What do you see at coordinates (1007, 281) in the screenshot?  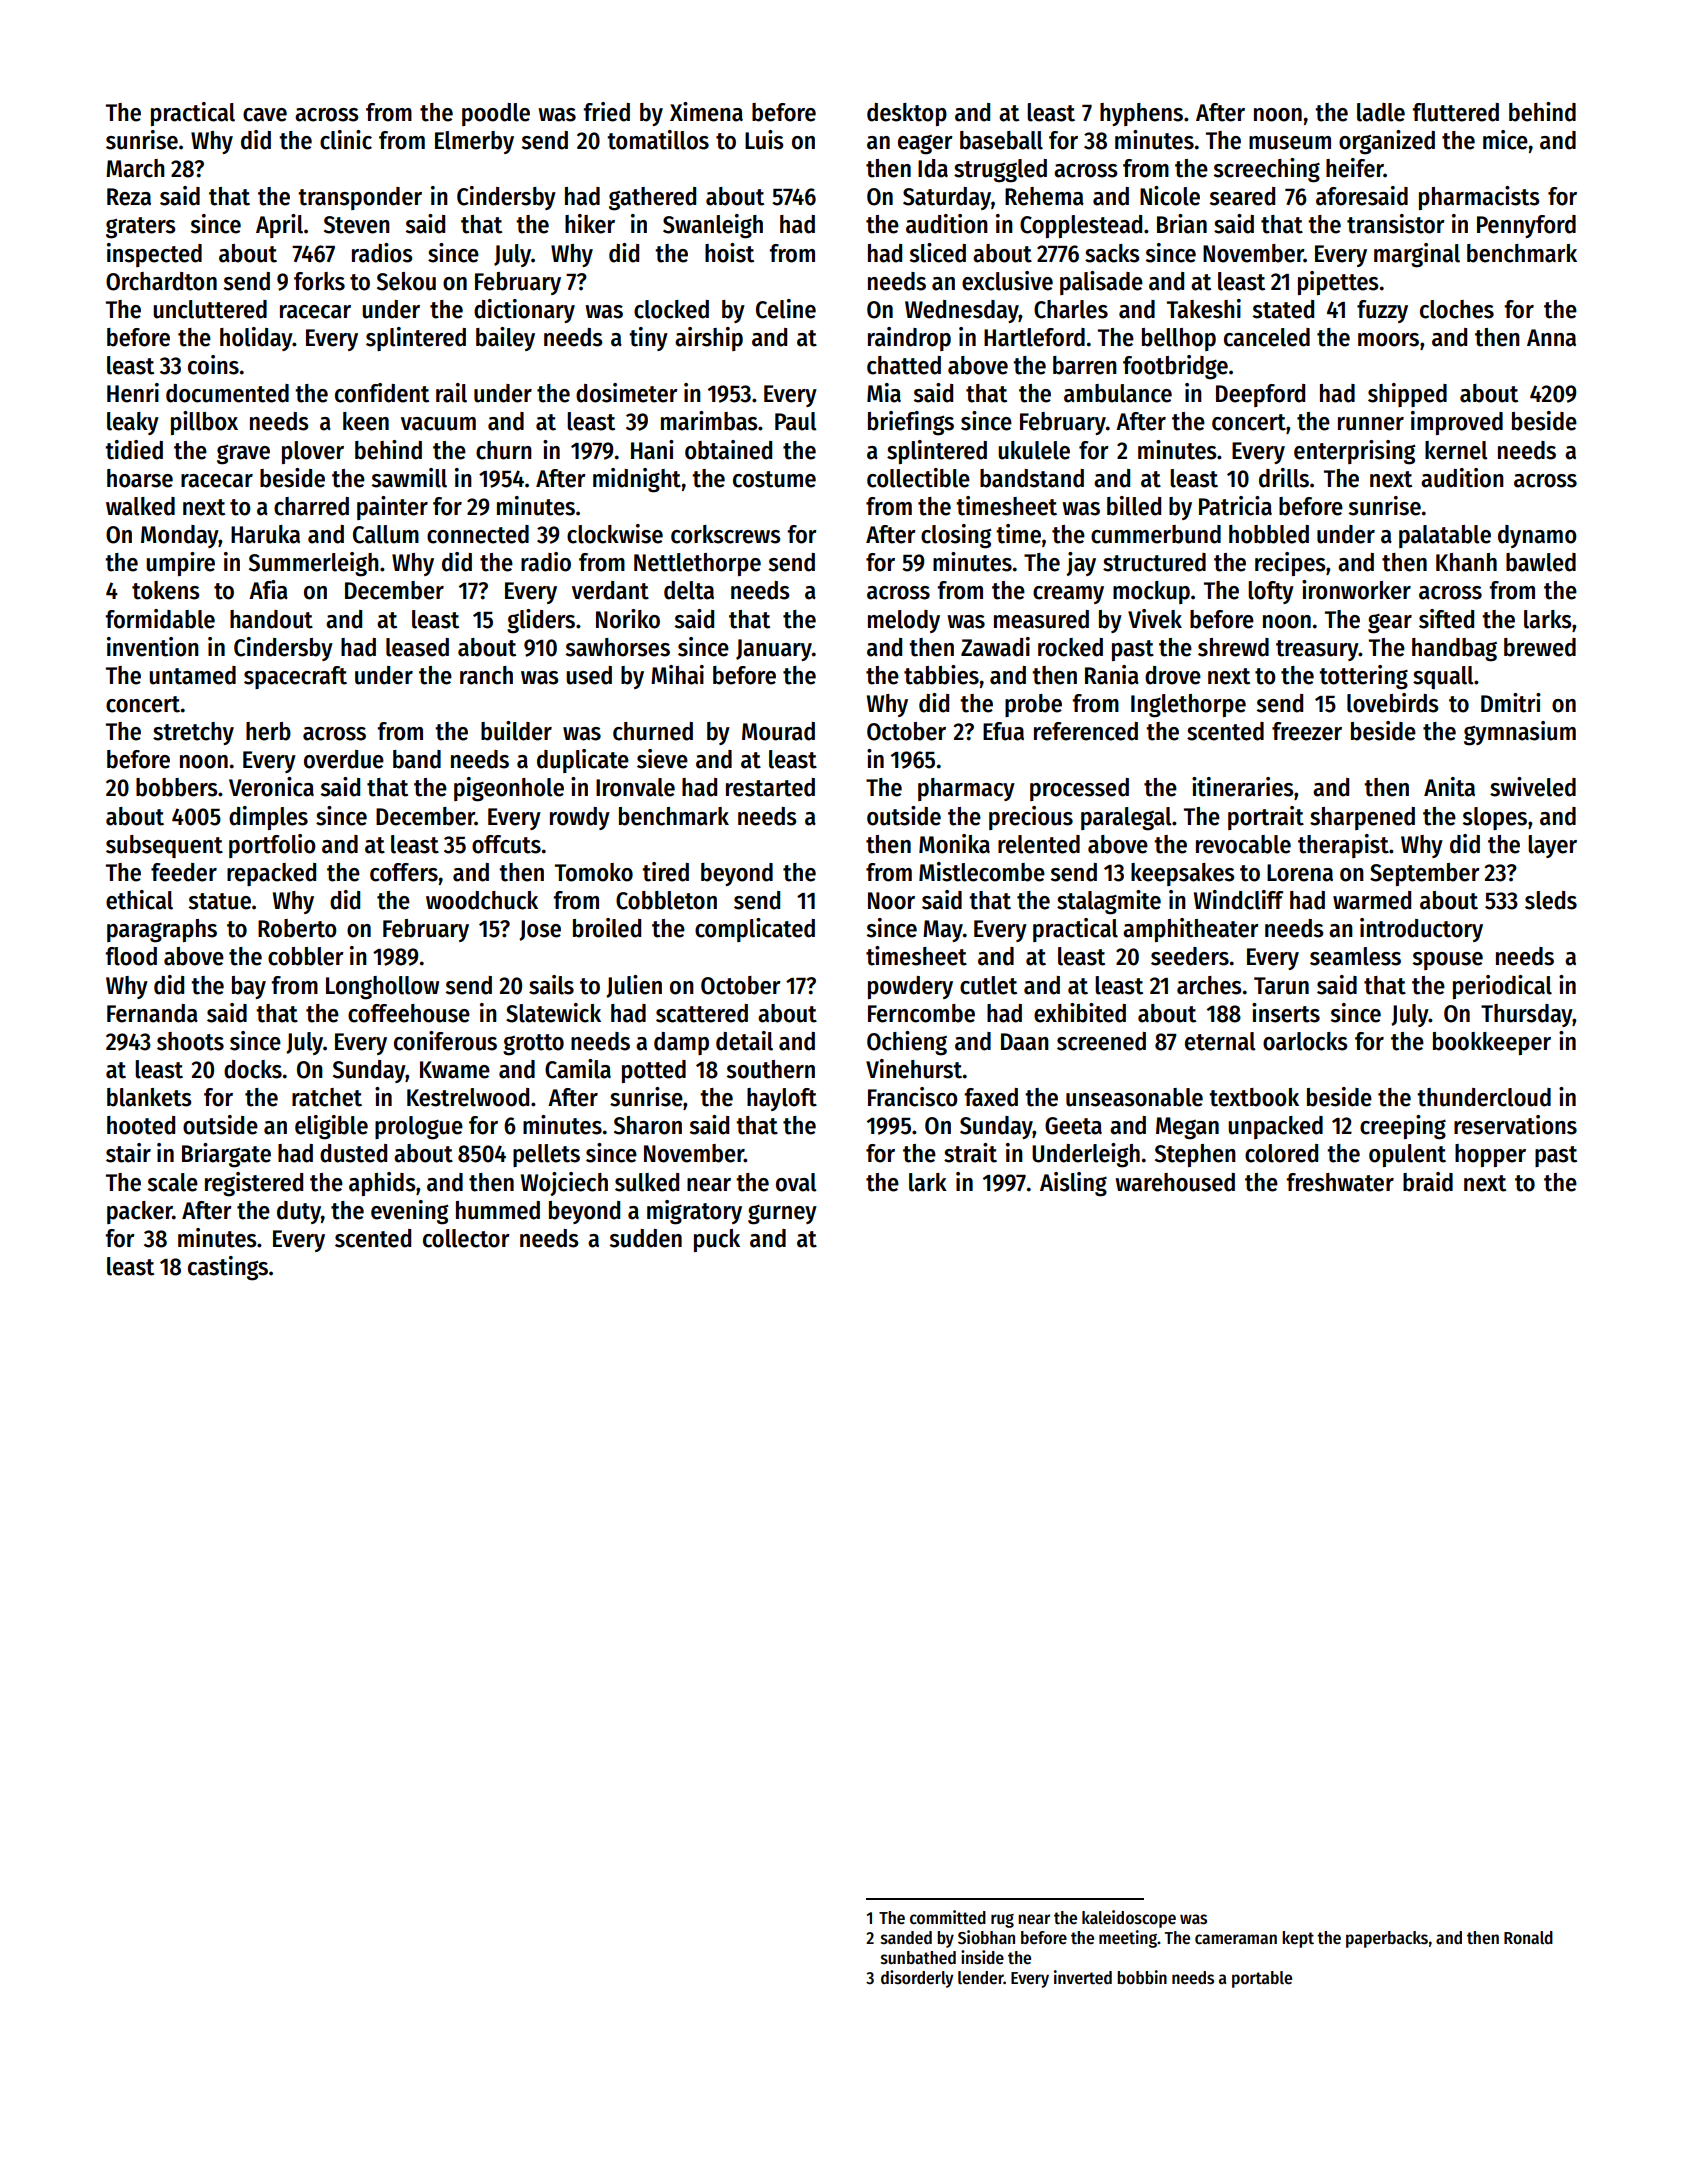 I see `exclusive` at bounding box center [1007, 281].
